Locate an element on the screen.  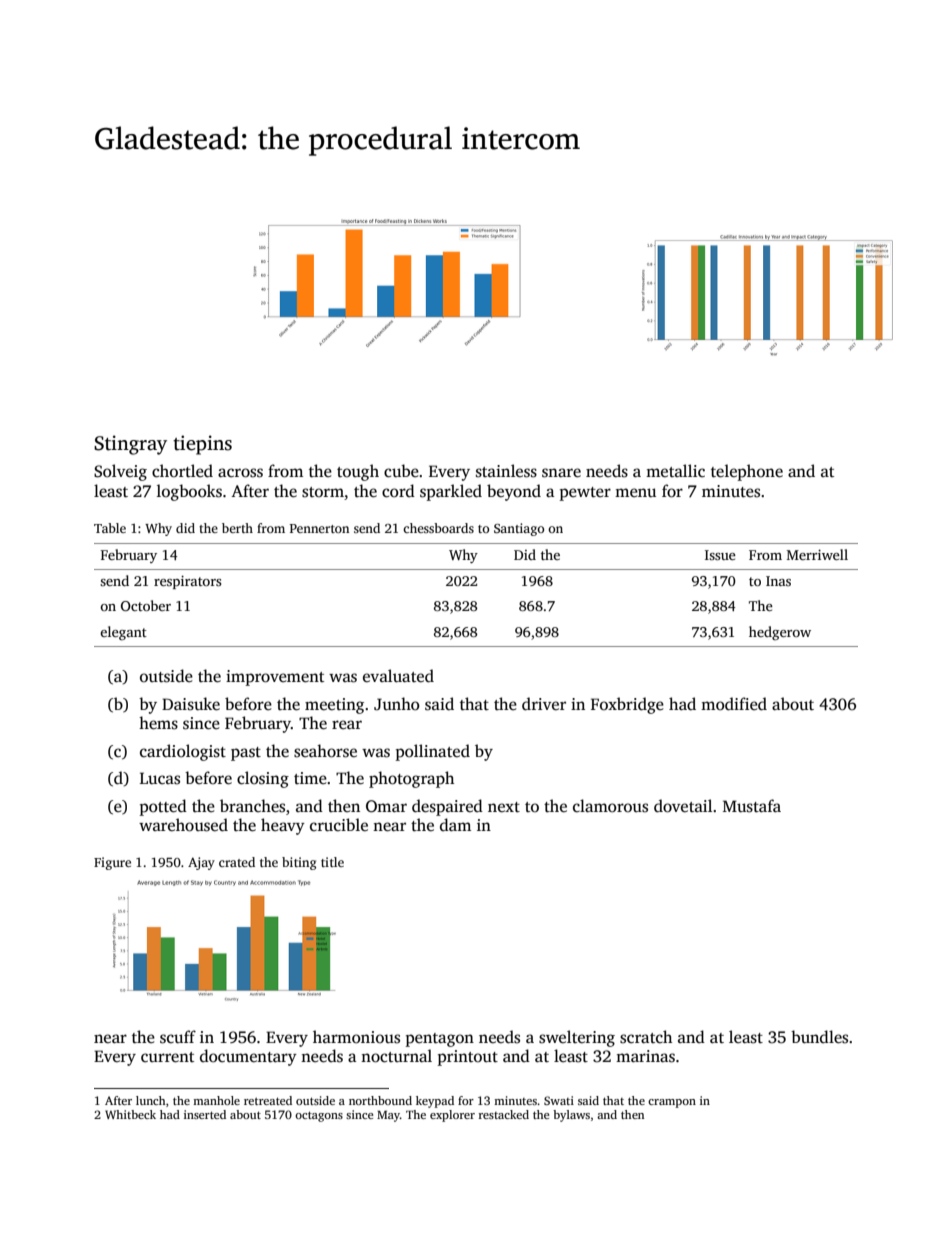
Whitbeck is located at coordinates (130, 1114).
